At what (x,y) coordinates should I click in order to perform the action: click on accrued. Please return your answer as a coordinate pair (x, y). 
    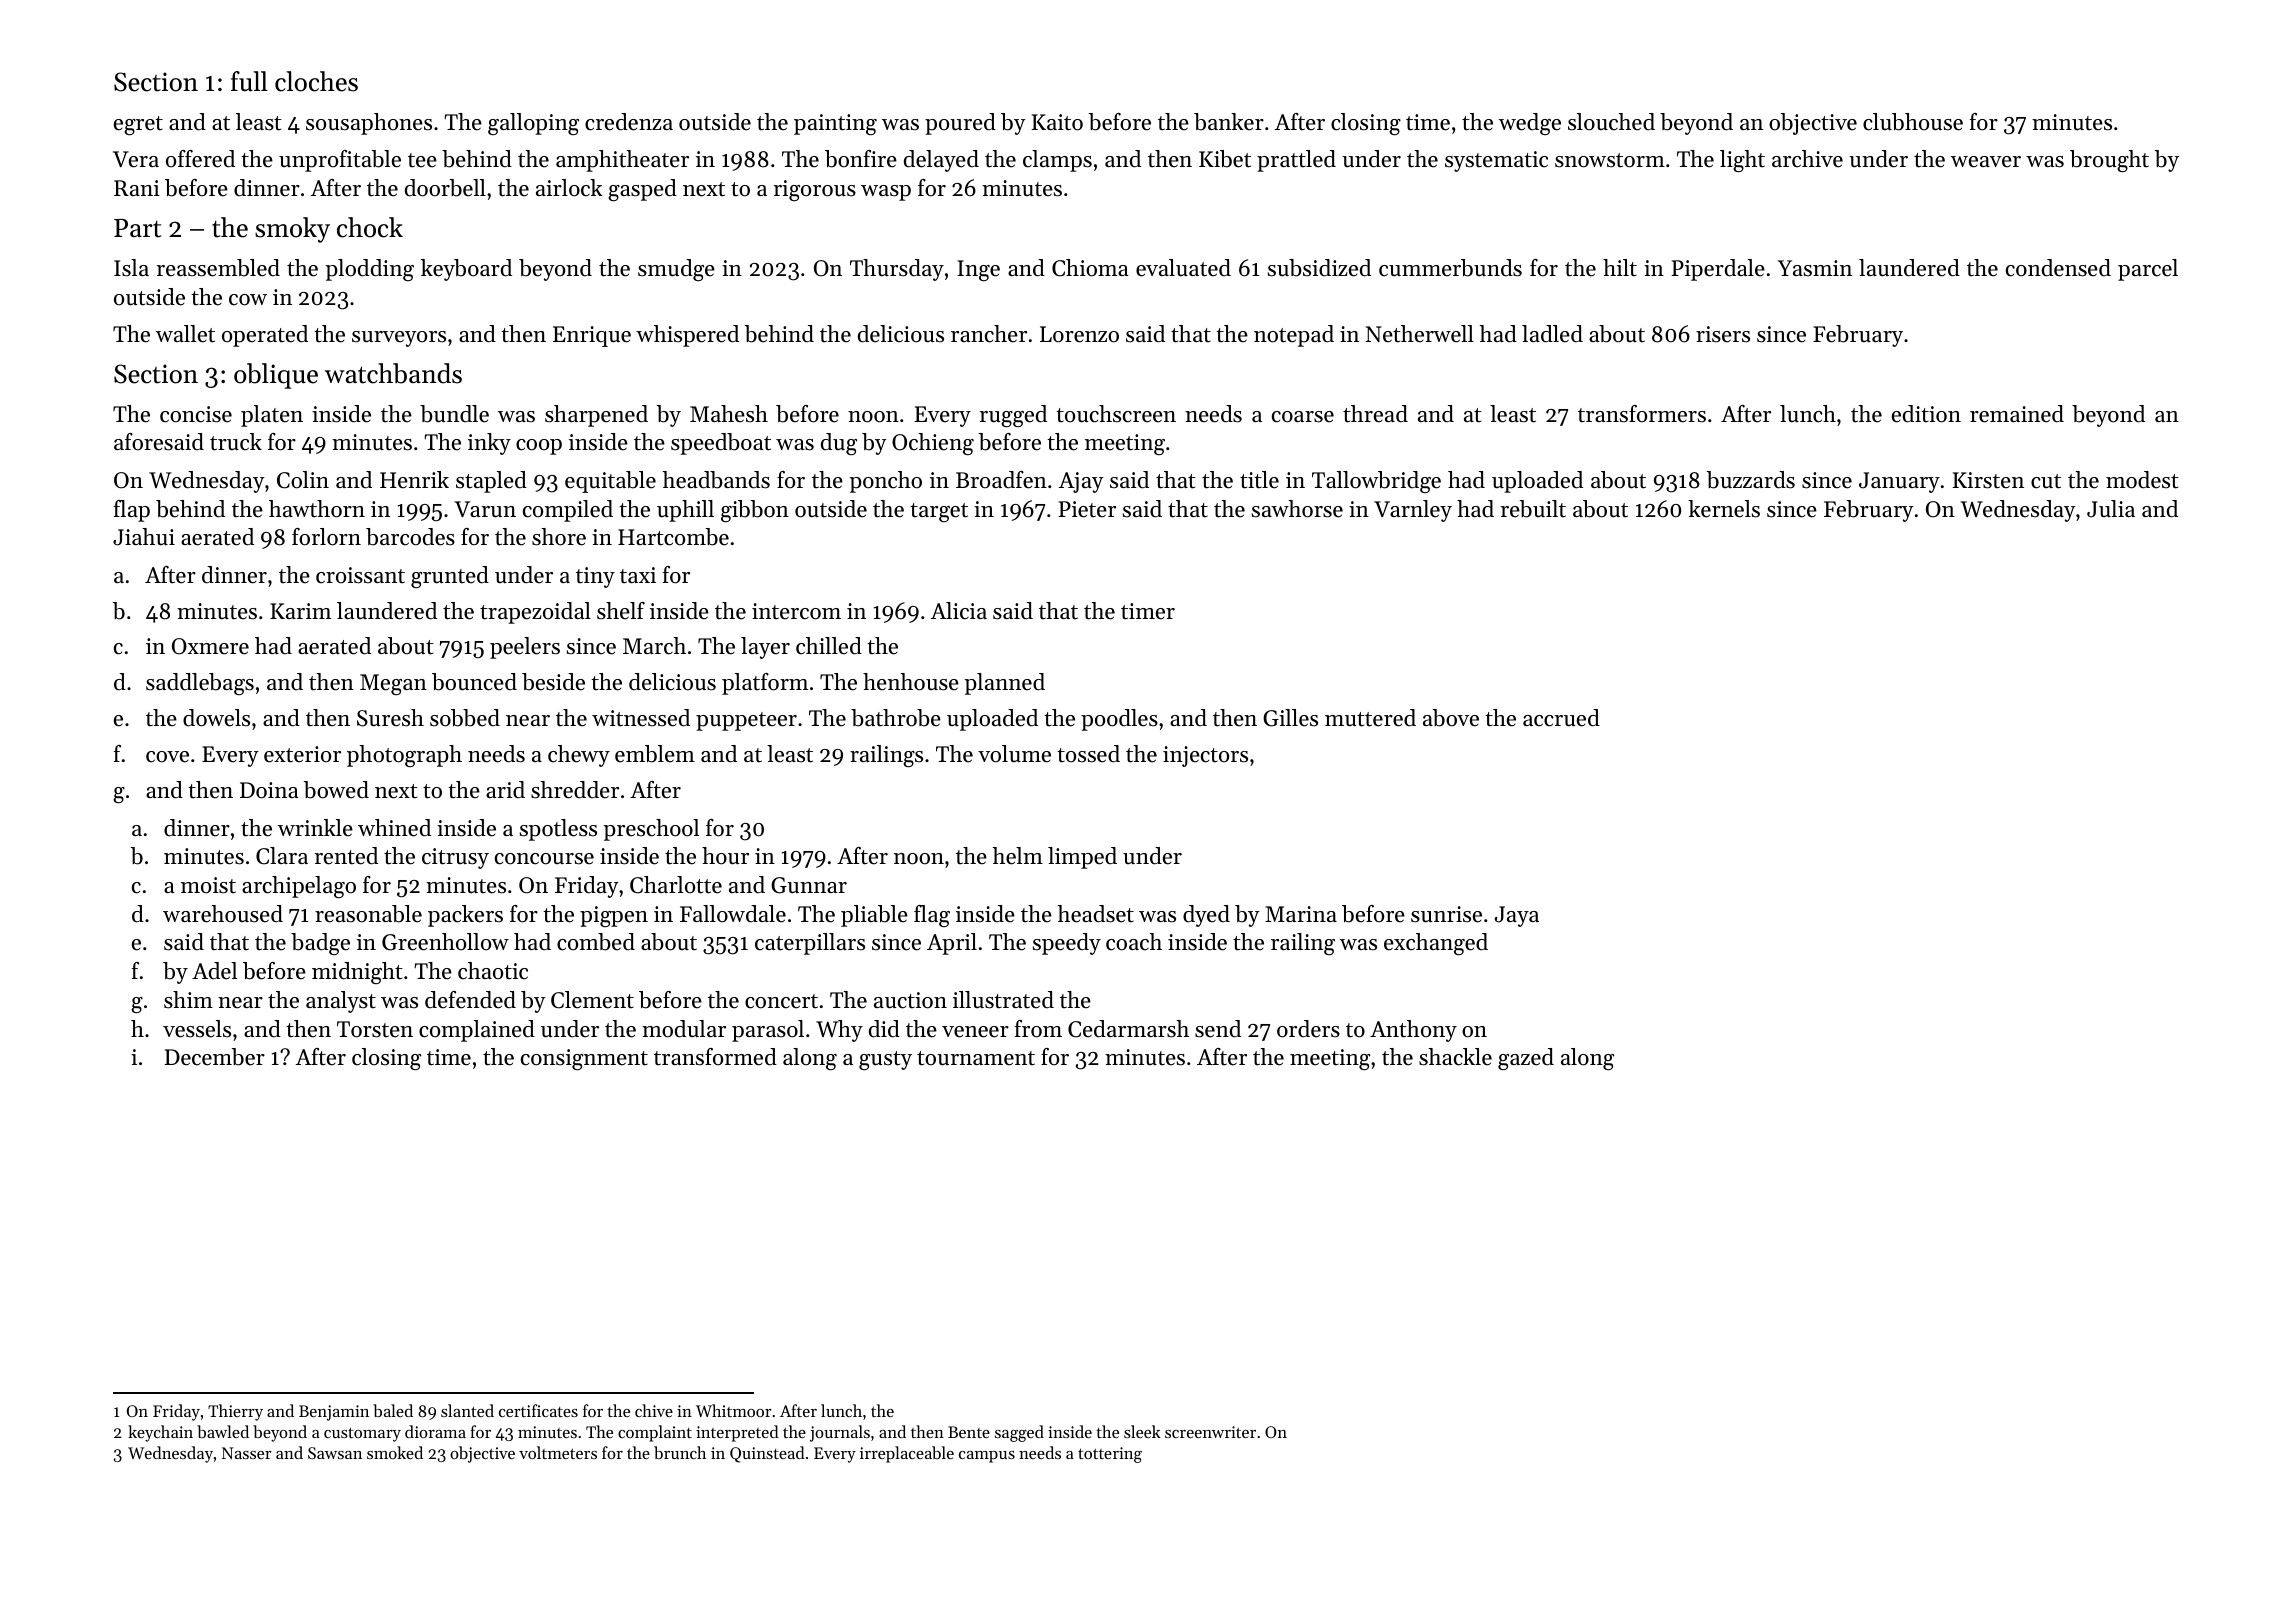
    Looking at the image, I should click on (1561, 718).
